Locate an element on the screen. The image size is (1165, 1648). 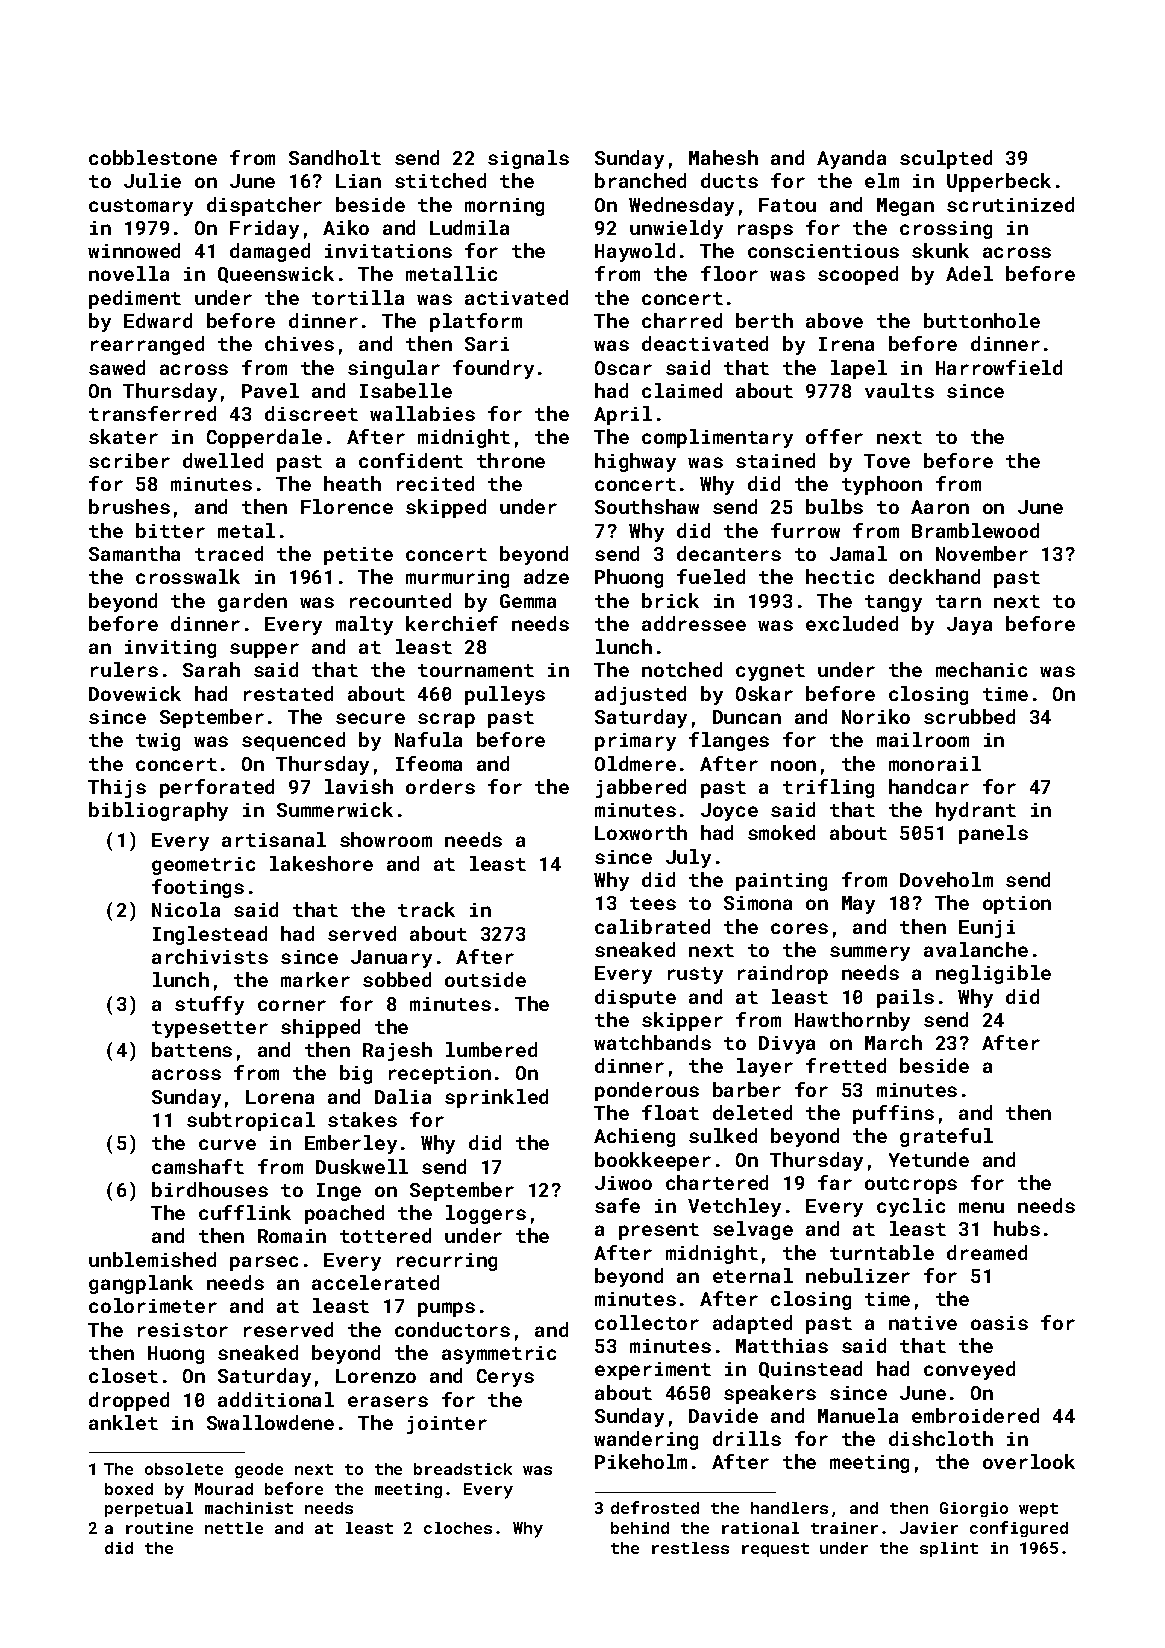
Julie is located at coordinates (152, 180).
